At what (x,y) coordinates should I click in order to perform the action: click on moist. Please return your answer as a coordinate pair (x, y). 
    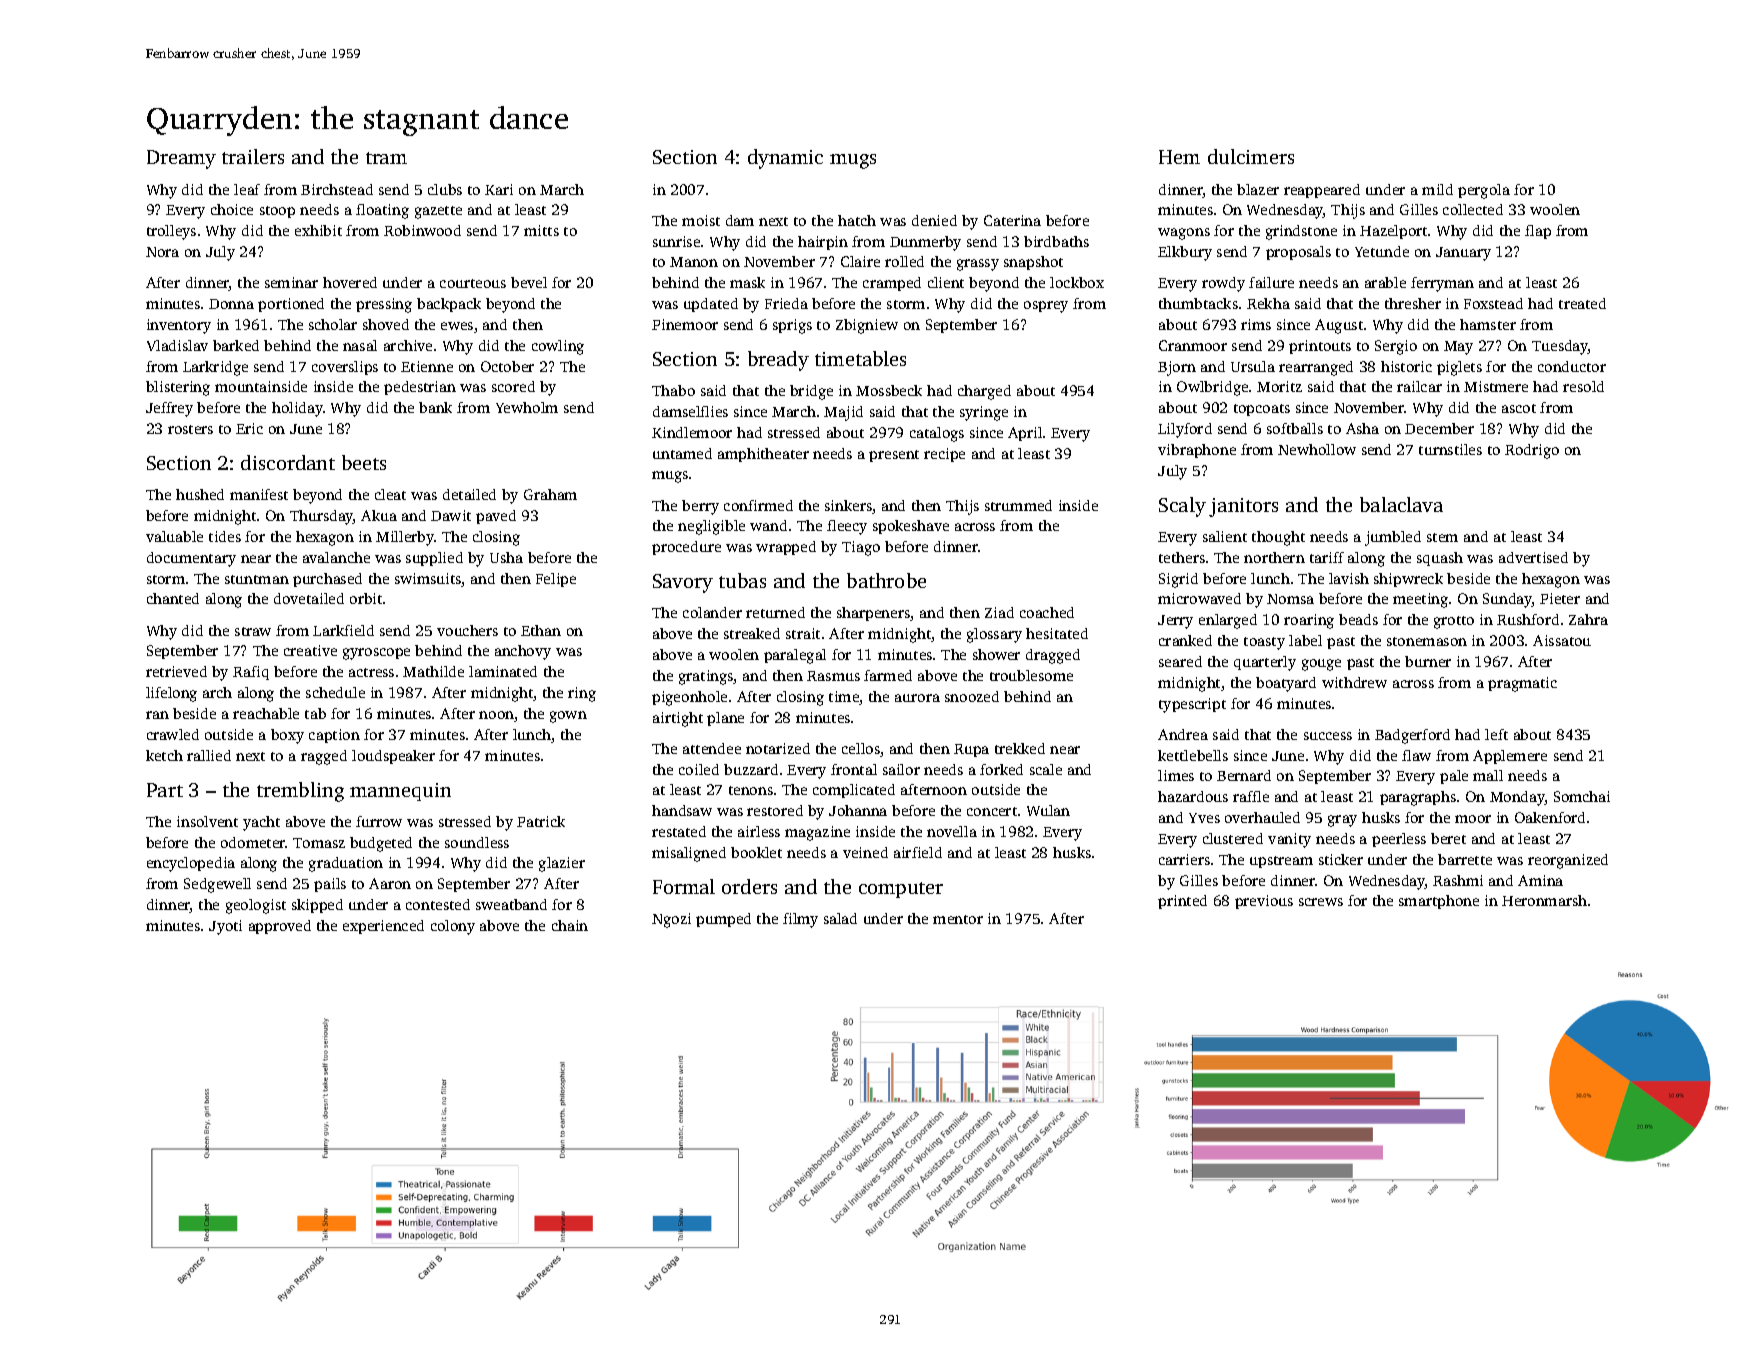
    Looking at the image, I should click on (701, 220).
